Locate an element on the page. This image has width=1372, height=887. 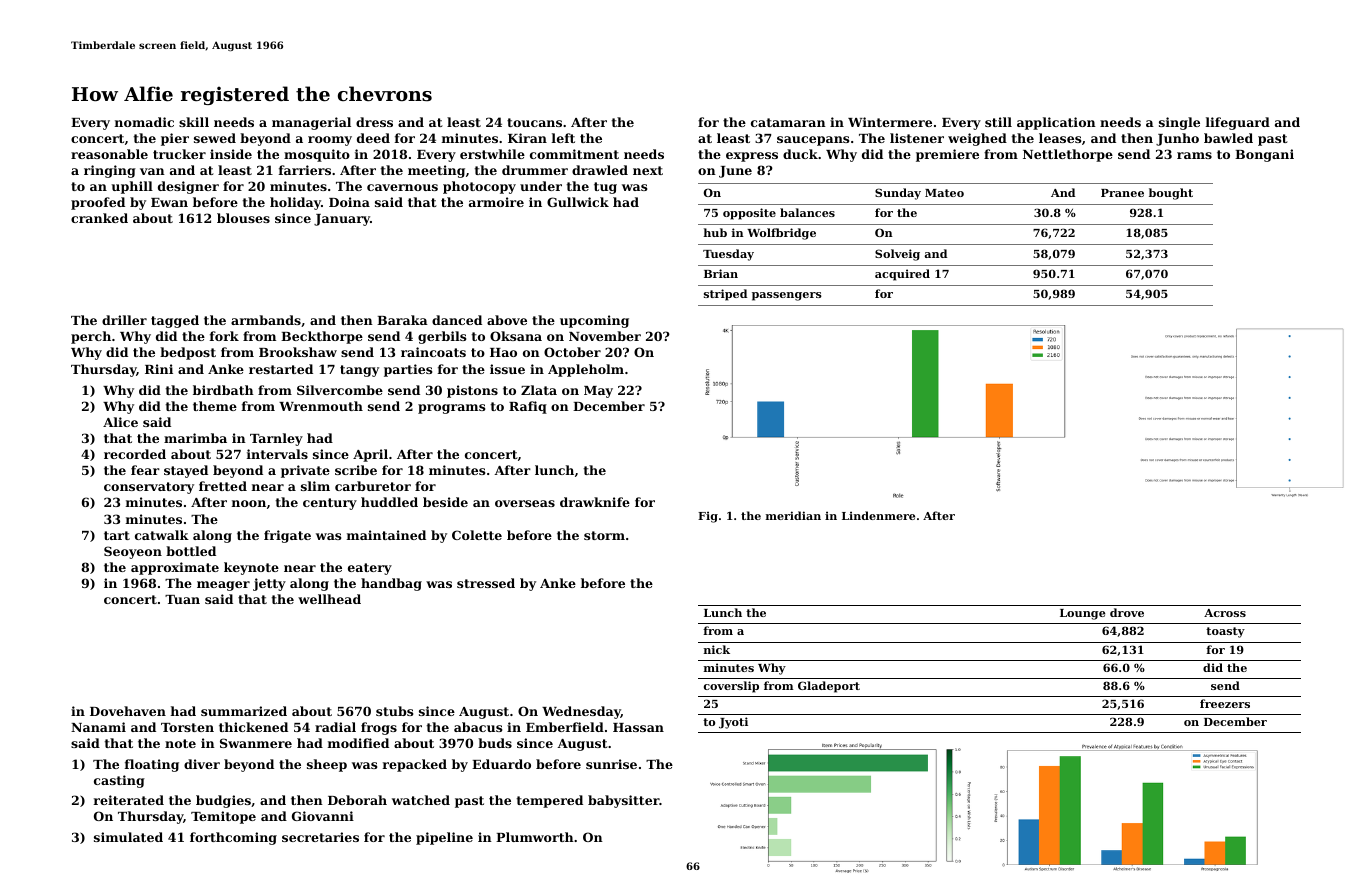
toucans is located at coordinates (534, 122).
